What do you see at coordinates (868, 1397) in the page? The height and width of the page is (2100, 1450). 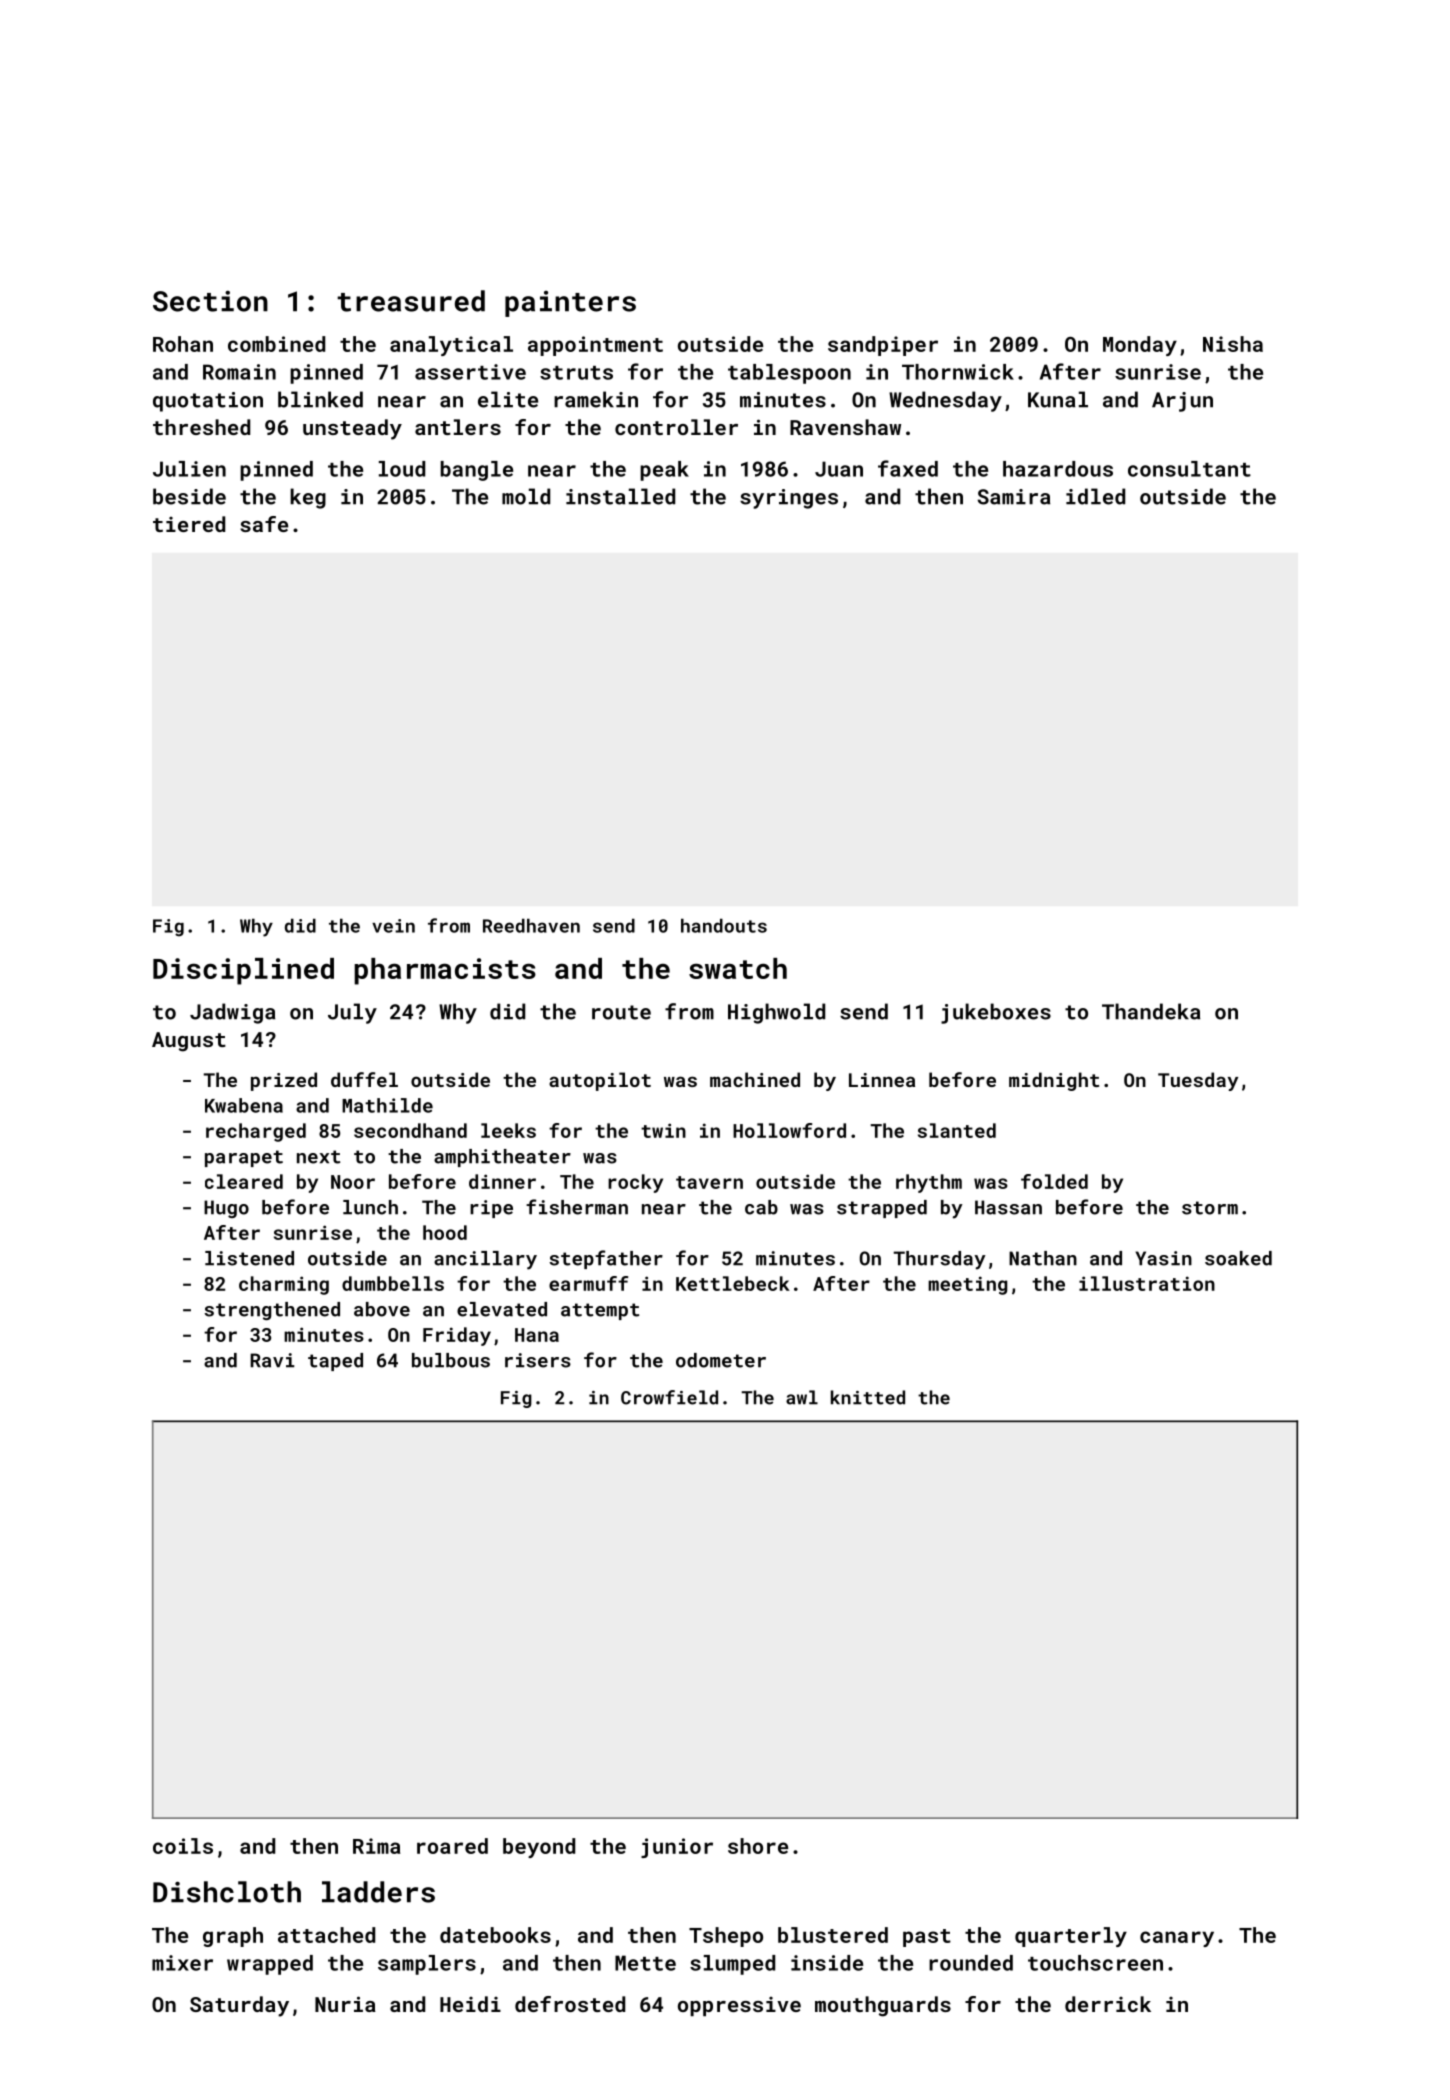 I see `knitted` at bounding box center [868, 1397].
